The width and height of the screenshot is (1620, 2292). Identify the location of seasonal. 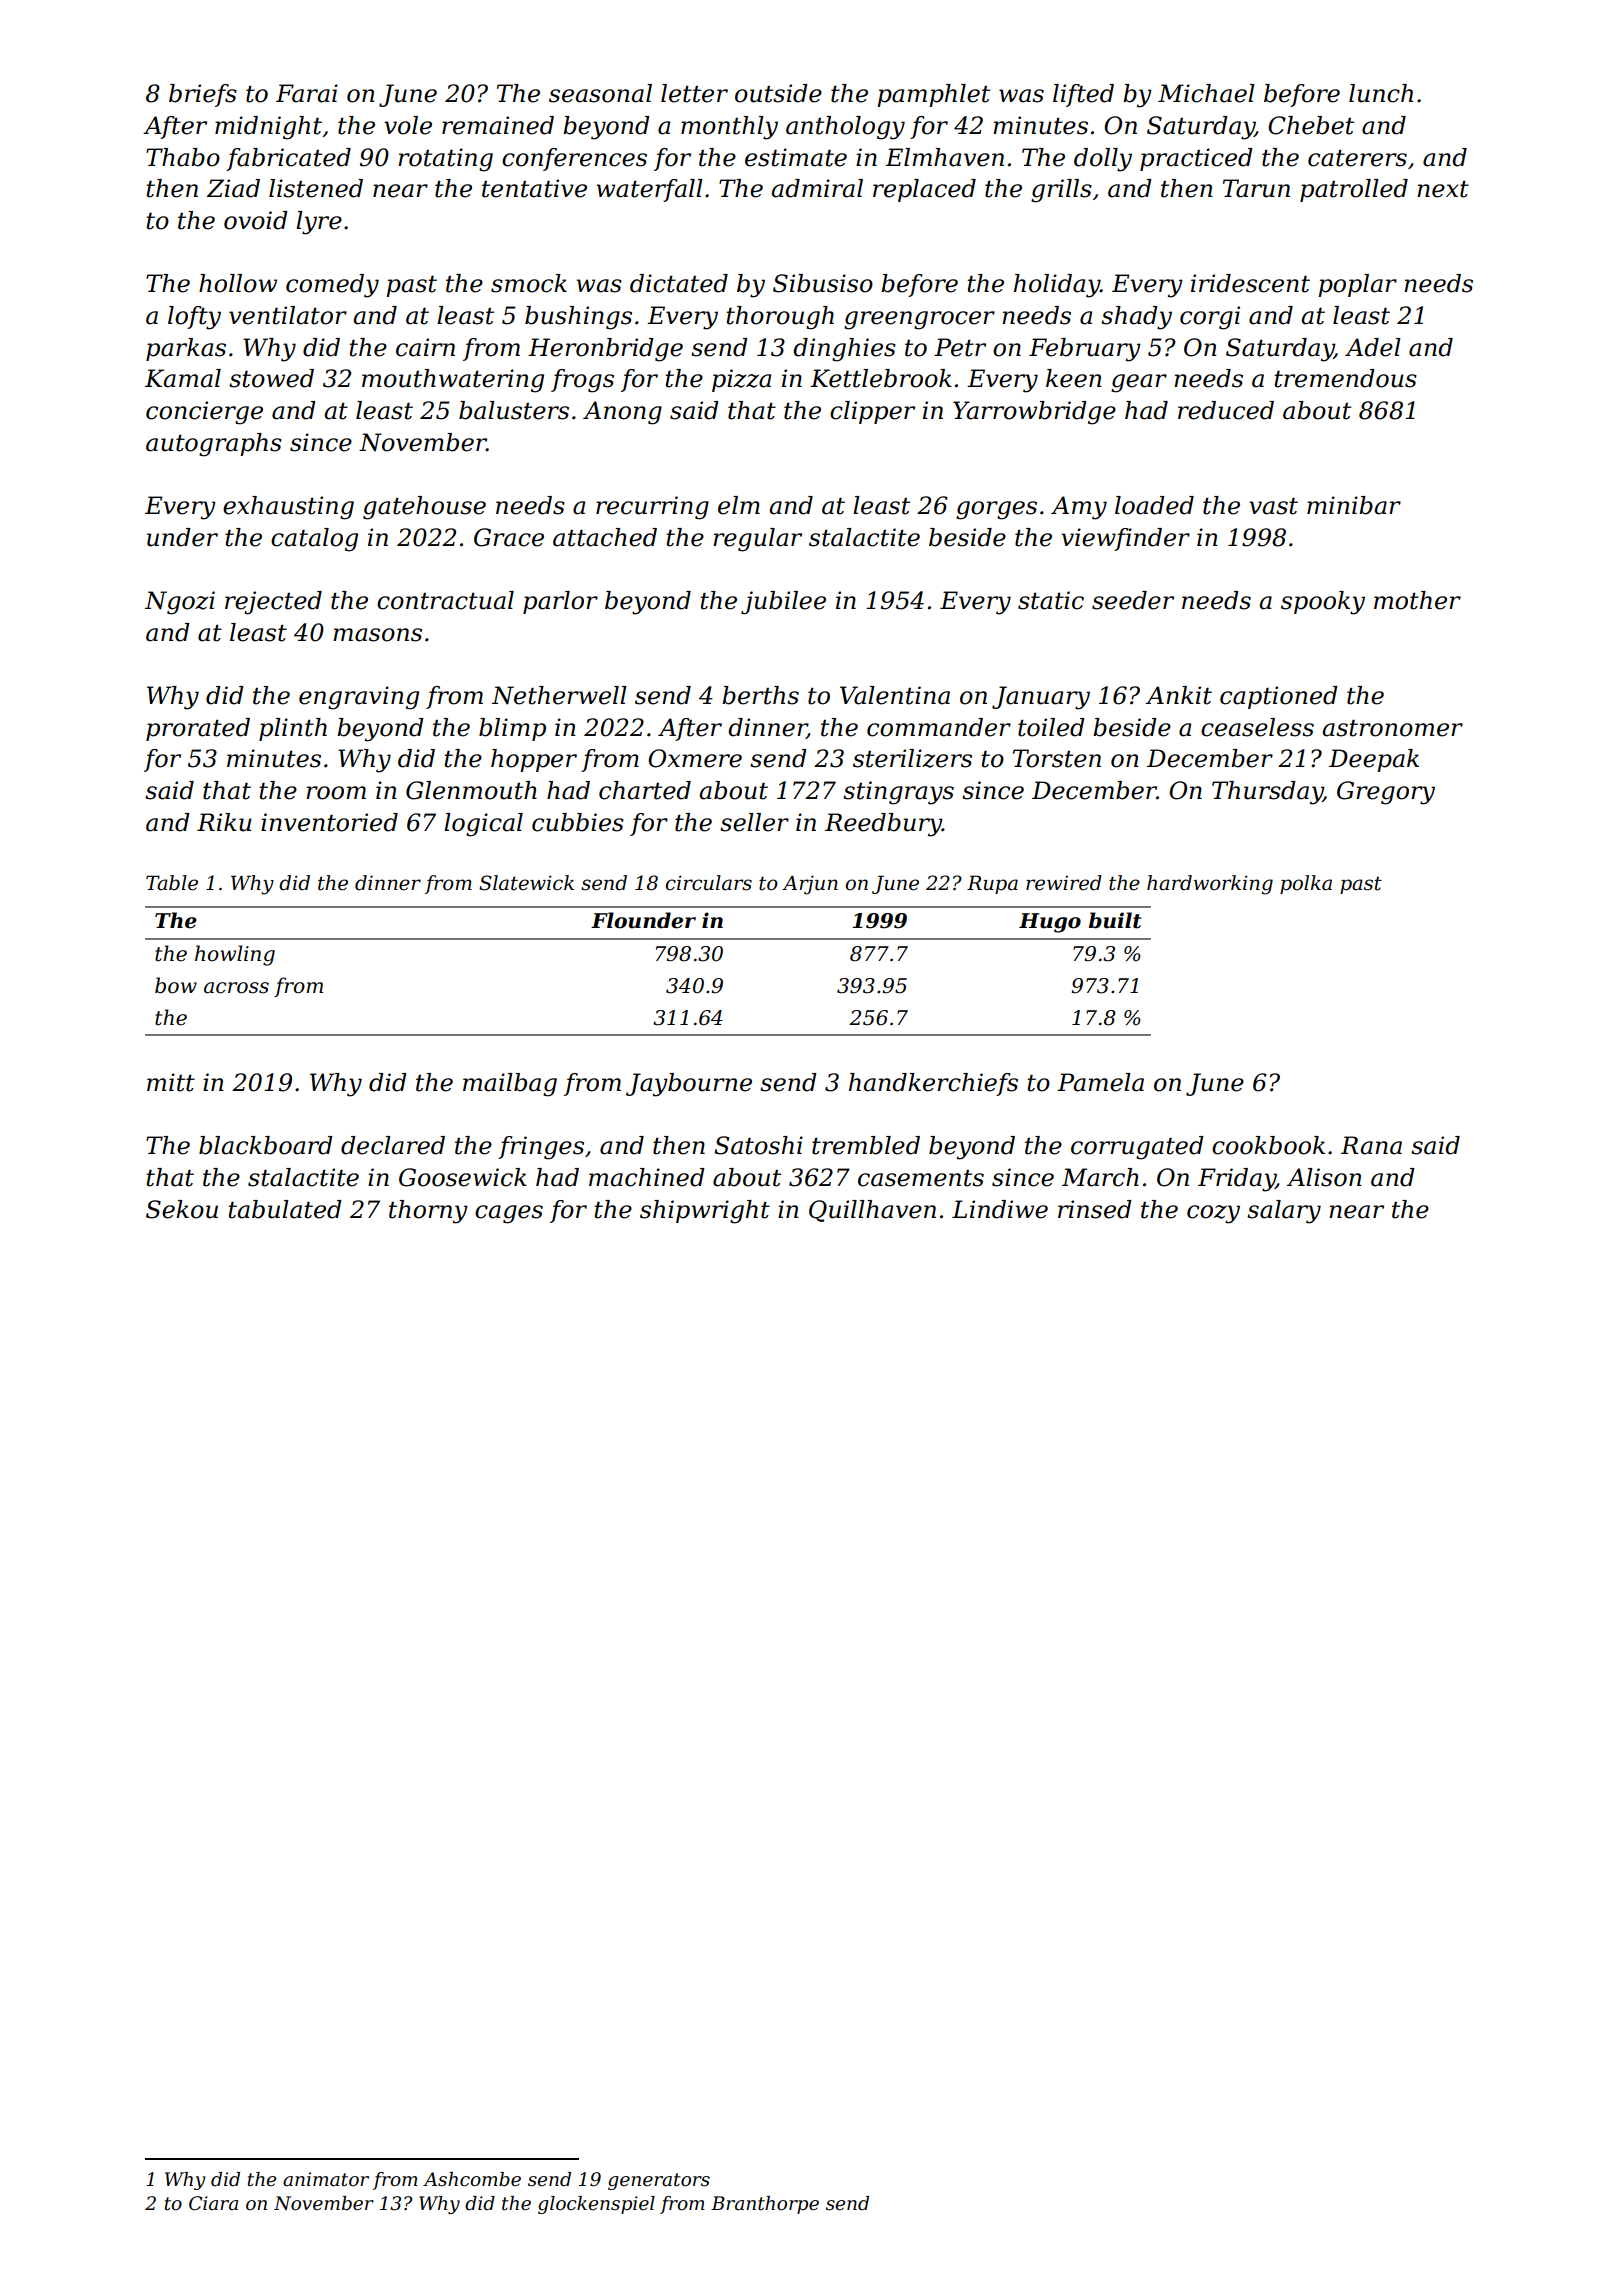
(600, 93).
